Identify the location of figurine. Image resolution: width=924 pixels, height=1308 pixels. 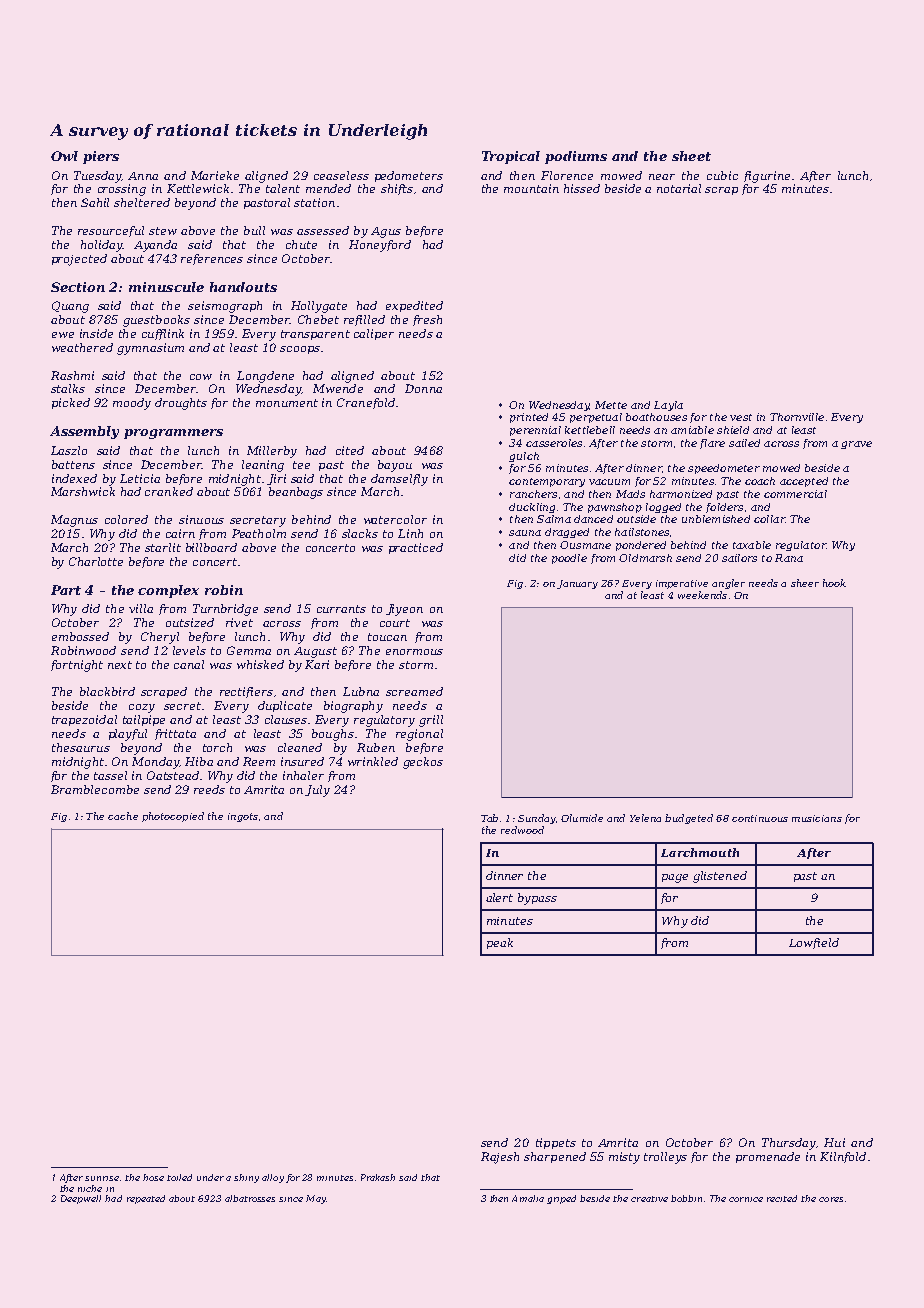
(767, 177).
